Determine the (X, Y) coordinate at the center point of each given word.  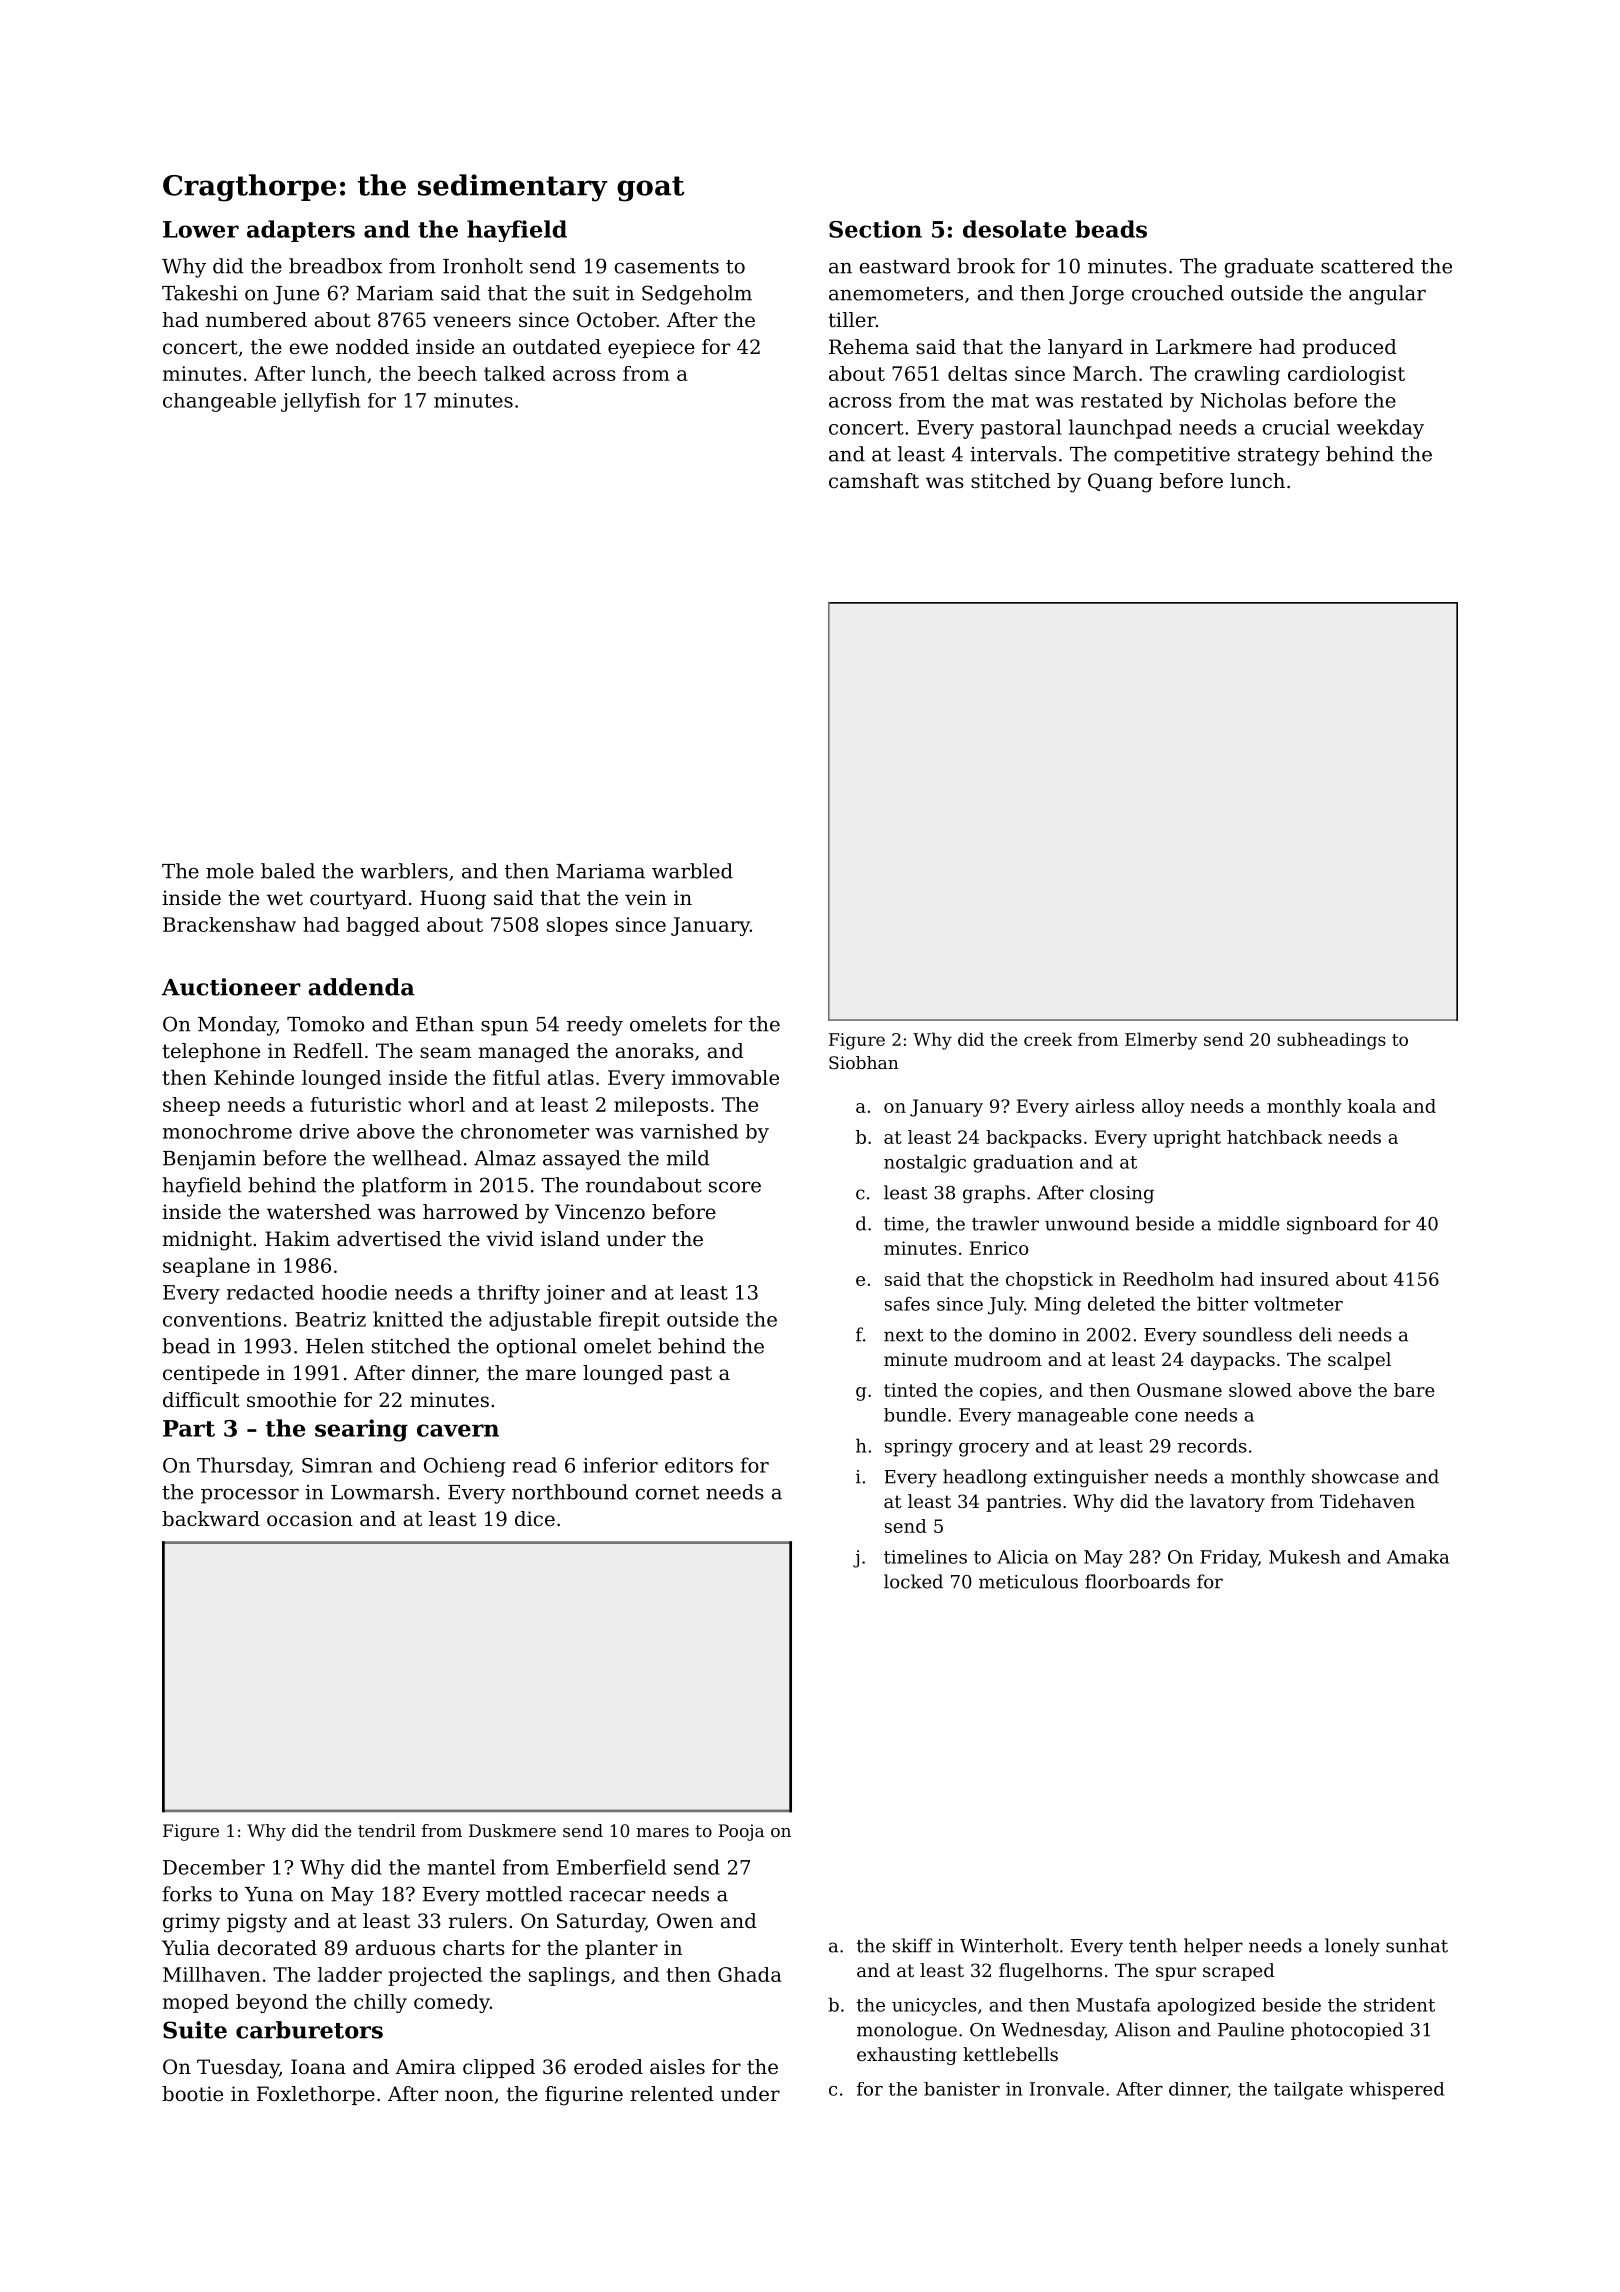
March (1105, 373)
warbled (692, 871)
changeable (219, 402)
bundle (915, 1415)
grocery (994, 1450)
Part (189, 1428)
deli (1315, 1334)
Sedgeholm (697, 295)
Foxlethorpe (316, 2095)
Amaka (1418, 1557)
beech (447, 373)
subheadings (1331, 1041)
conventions (222, 1319)
